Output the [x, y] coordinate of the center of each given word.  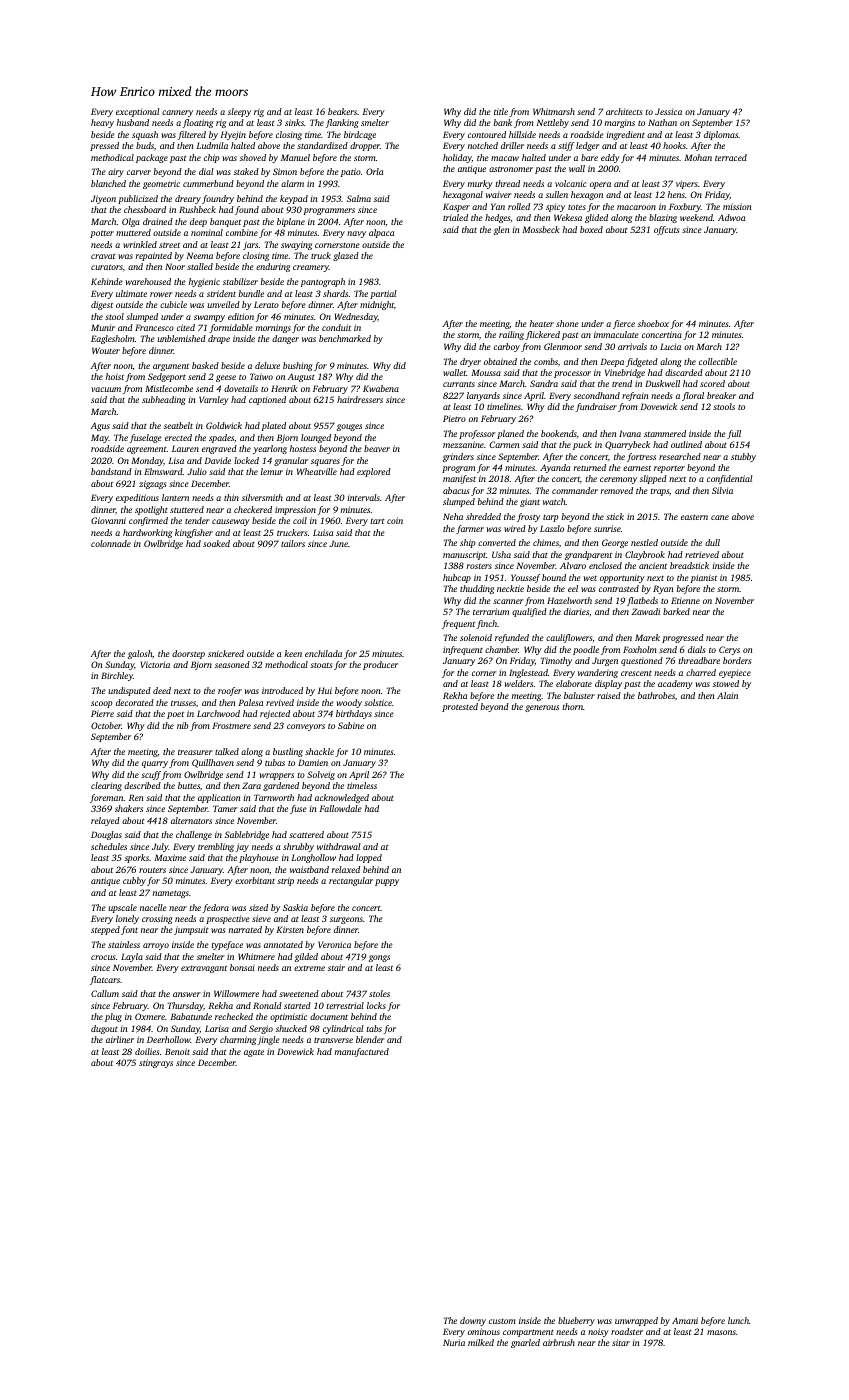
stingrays [156, 1063]
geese [226, 378]
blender [370, 1039]
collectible [718, 361]
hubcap [457, 578]
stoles [379, 993]
